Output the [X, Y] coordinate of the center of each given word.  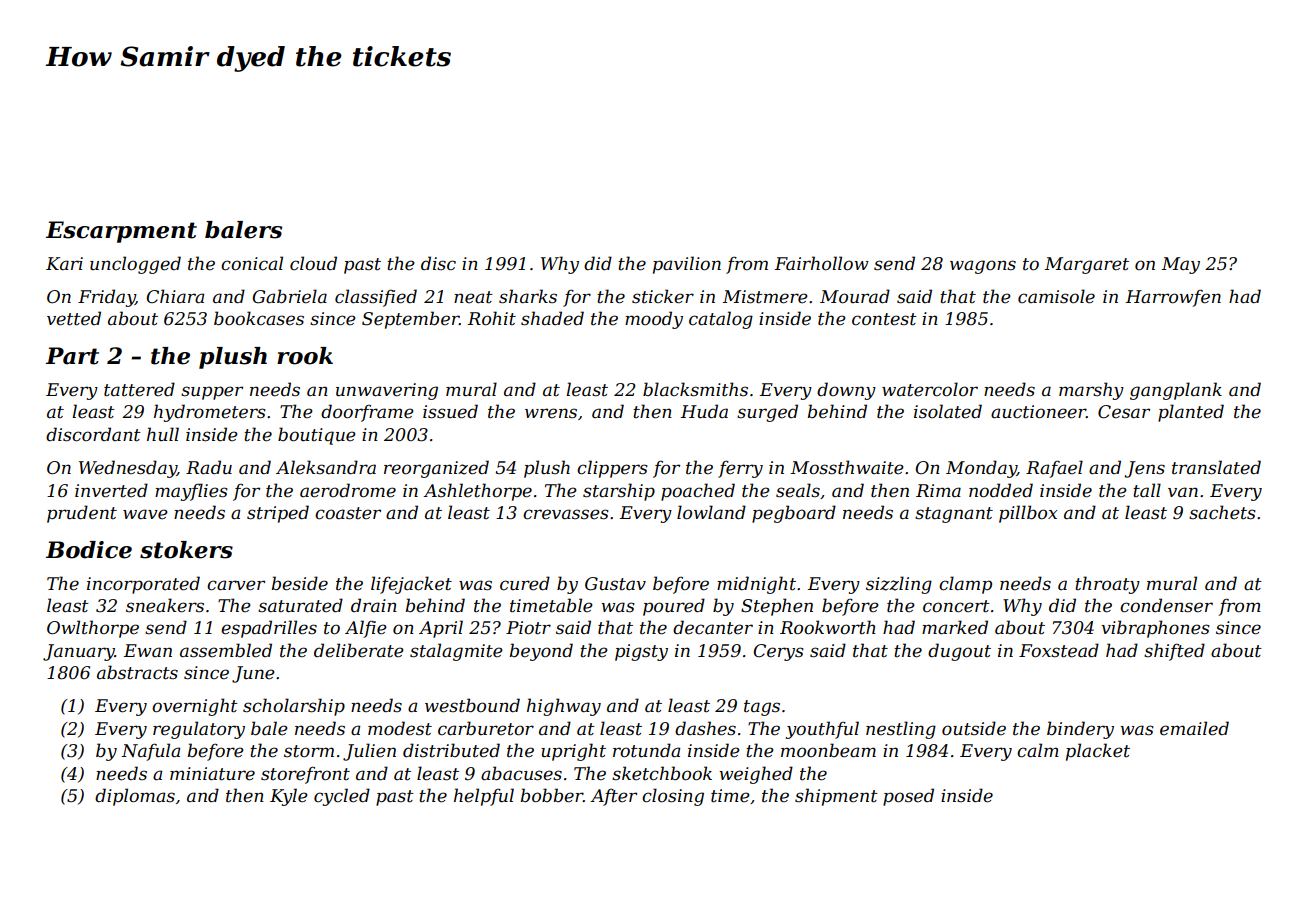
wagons [983, 267]
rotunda [646, 750]
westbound [472, 705]
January [79, 652]
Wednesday [128, 469]
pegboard [794, 514]
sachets [1222, 512]
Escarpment [121, 232]
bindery [1080, 730]
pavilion [687, 265]
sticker [663, 296]
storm [309, 751]
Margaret [1087, 265]
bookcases [259, 318]
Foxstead [1059, 650]
